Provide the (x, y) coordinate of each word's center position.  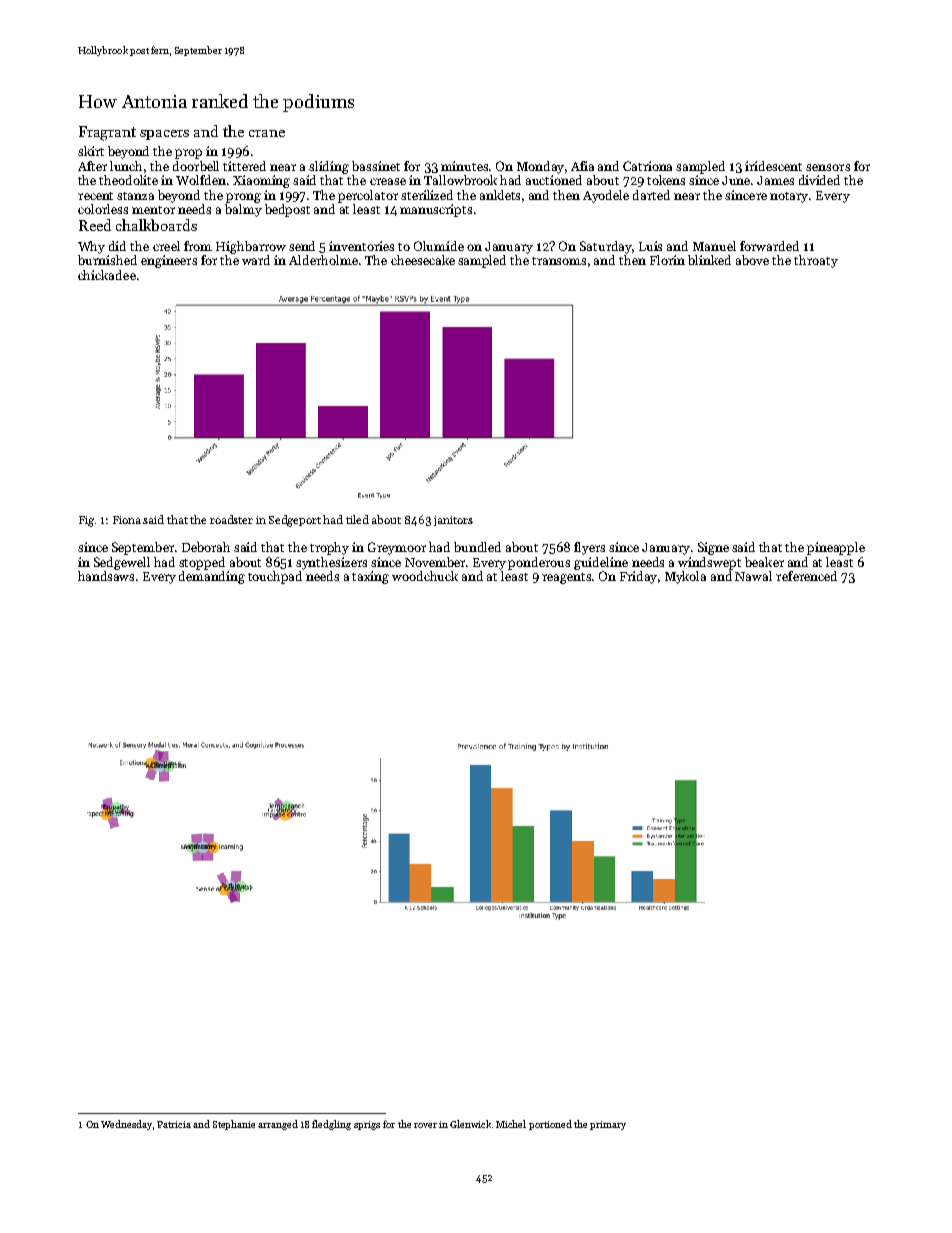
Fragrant (107, 133)
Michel (511, 1124)
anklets (500, 195)
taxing (370, 577)
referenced (806, 576)
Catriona (647, 166)
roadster (231, 519)
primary (608, 1125)
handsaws (106, 576)
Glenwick (470, 1124)
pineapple (836, 548)
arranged (278, 1125)
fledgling (331, 1125)
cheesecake (423, 260)
